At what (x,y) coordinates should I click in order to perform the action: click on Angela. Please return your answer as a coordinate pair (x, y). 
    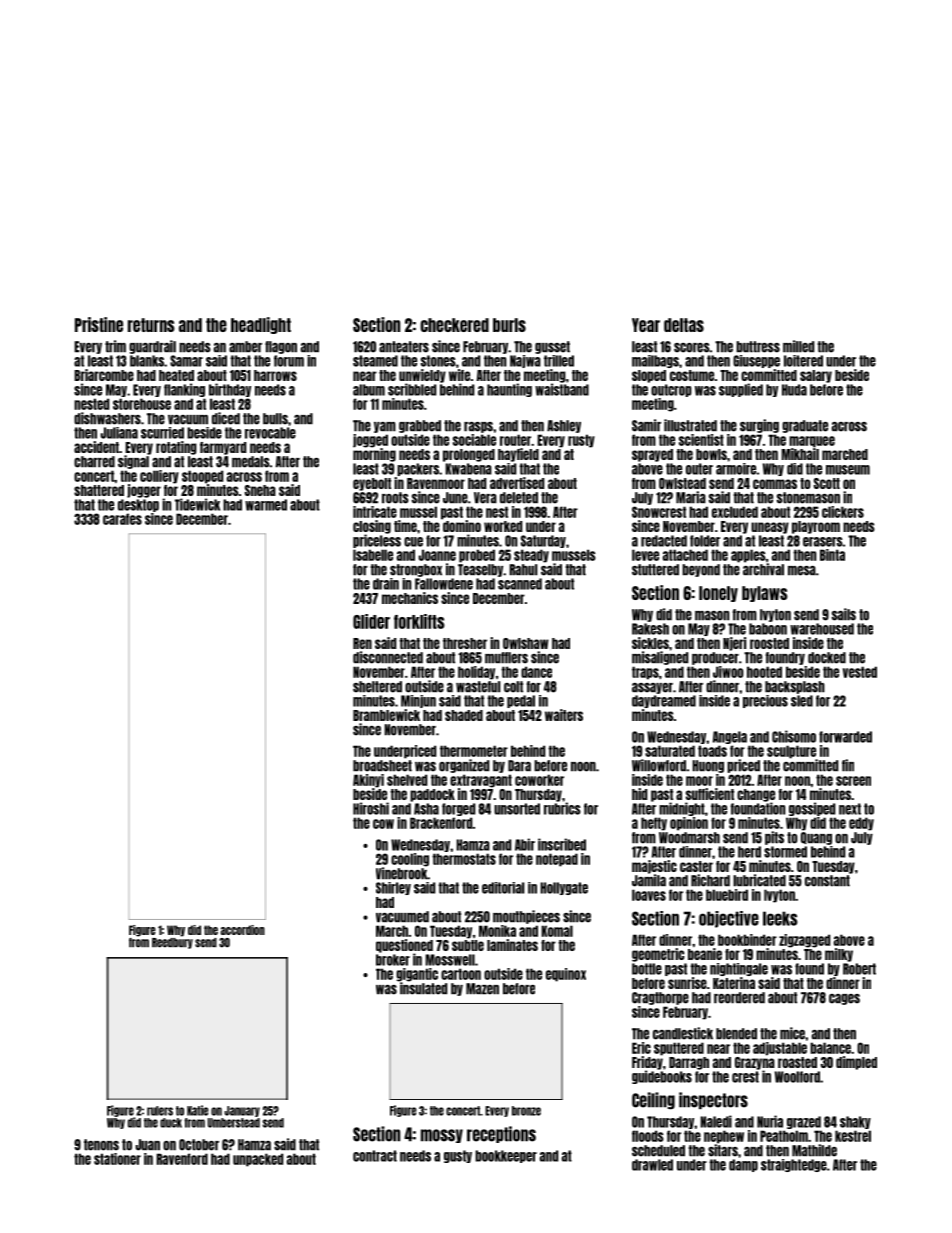
    Looking at the image, I should click on (730, 737).
